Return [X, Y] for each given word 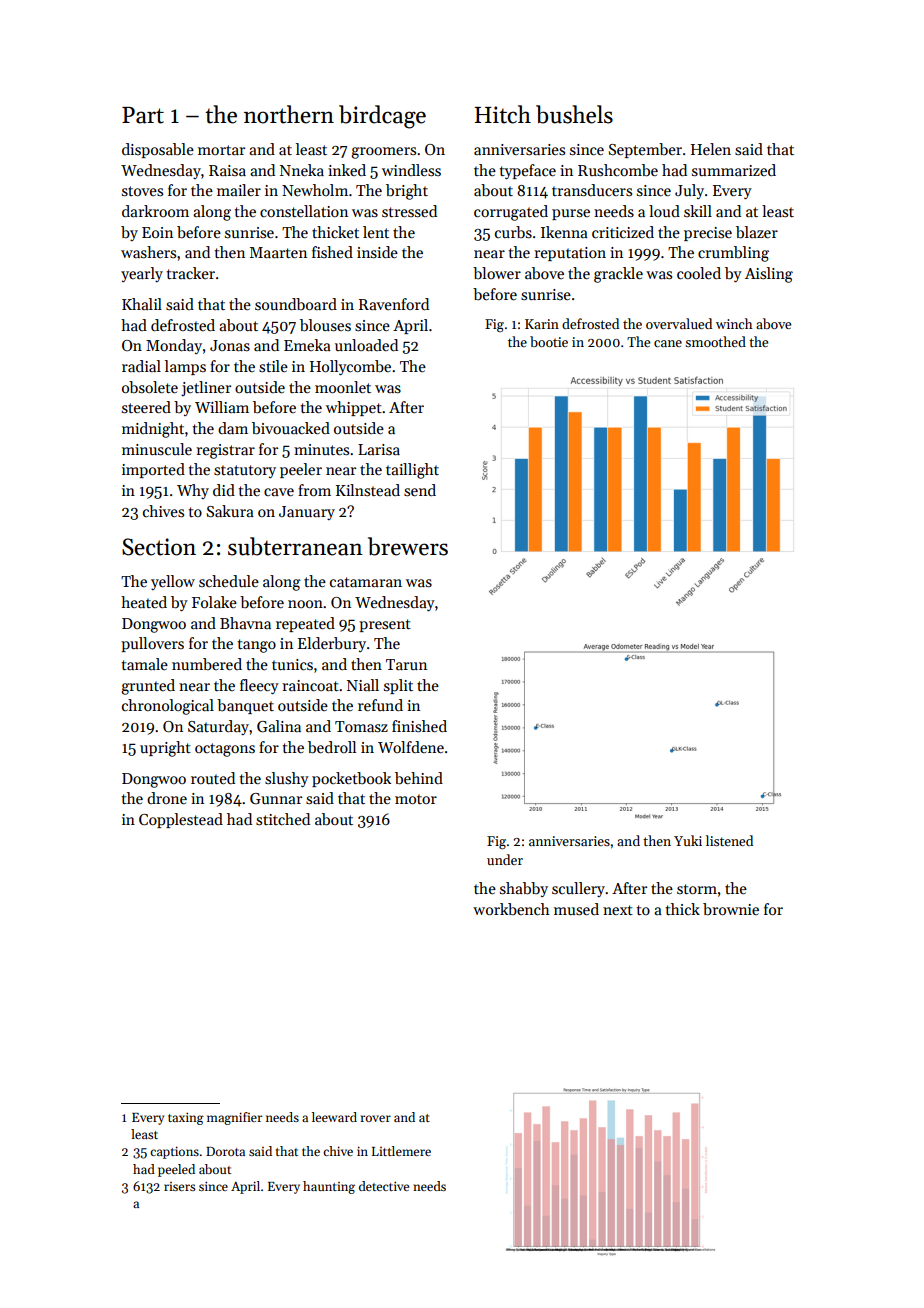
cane [668, 343]
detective [384, 1186]
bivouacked [291, 428]
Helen [711, 149]
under [505, 859]
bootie [549, 341]
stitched [283, 819]
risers [179, 1186]
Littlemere [401, 1151]
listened [729, 840]
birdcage [382, 117]
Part [143, 115]
